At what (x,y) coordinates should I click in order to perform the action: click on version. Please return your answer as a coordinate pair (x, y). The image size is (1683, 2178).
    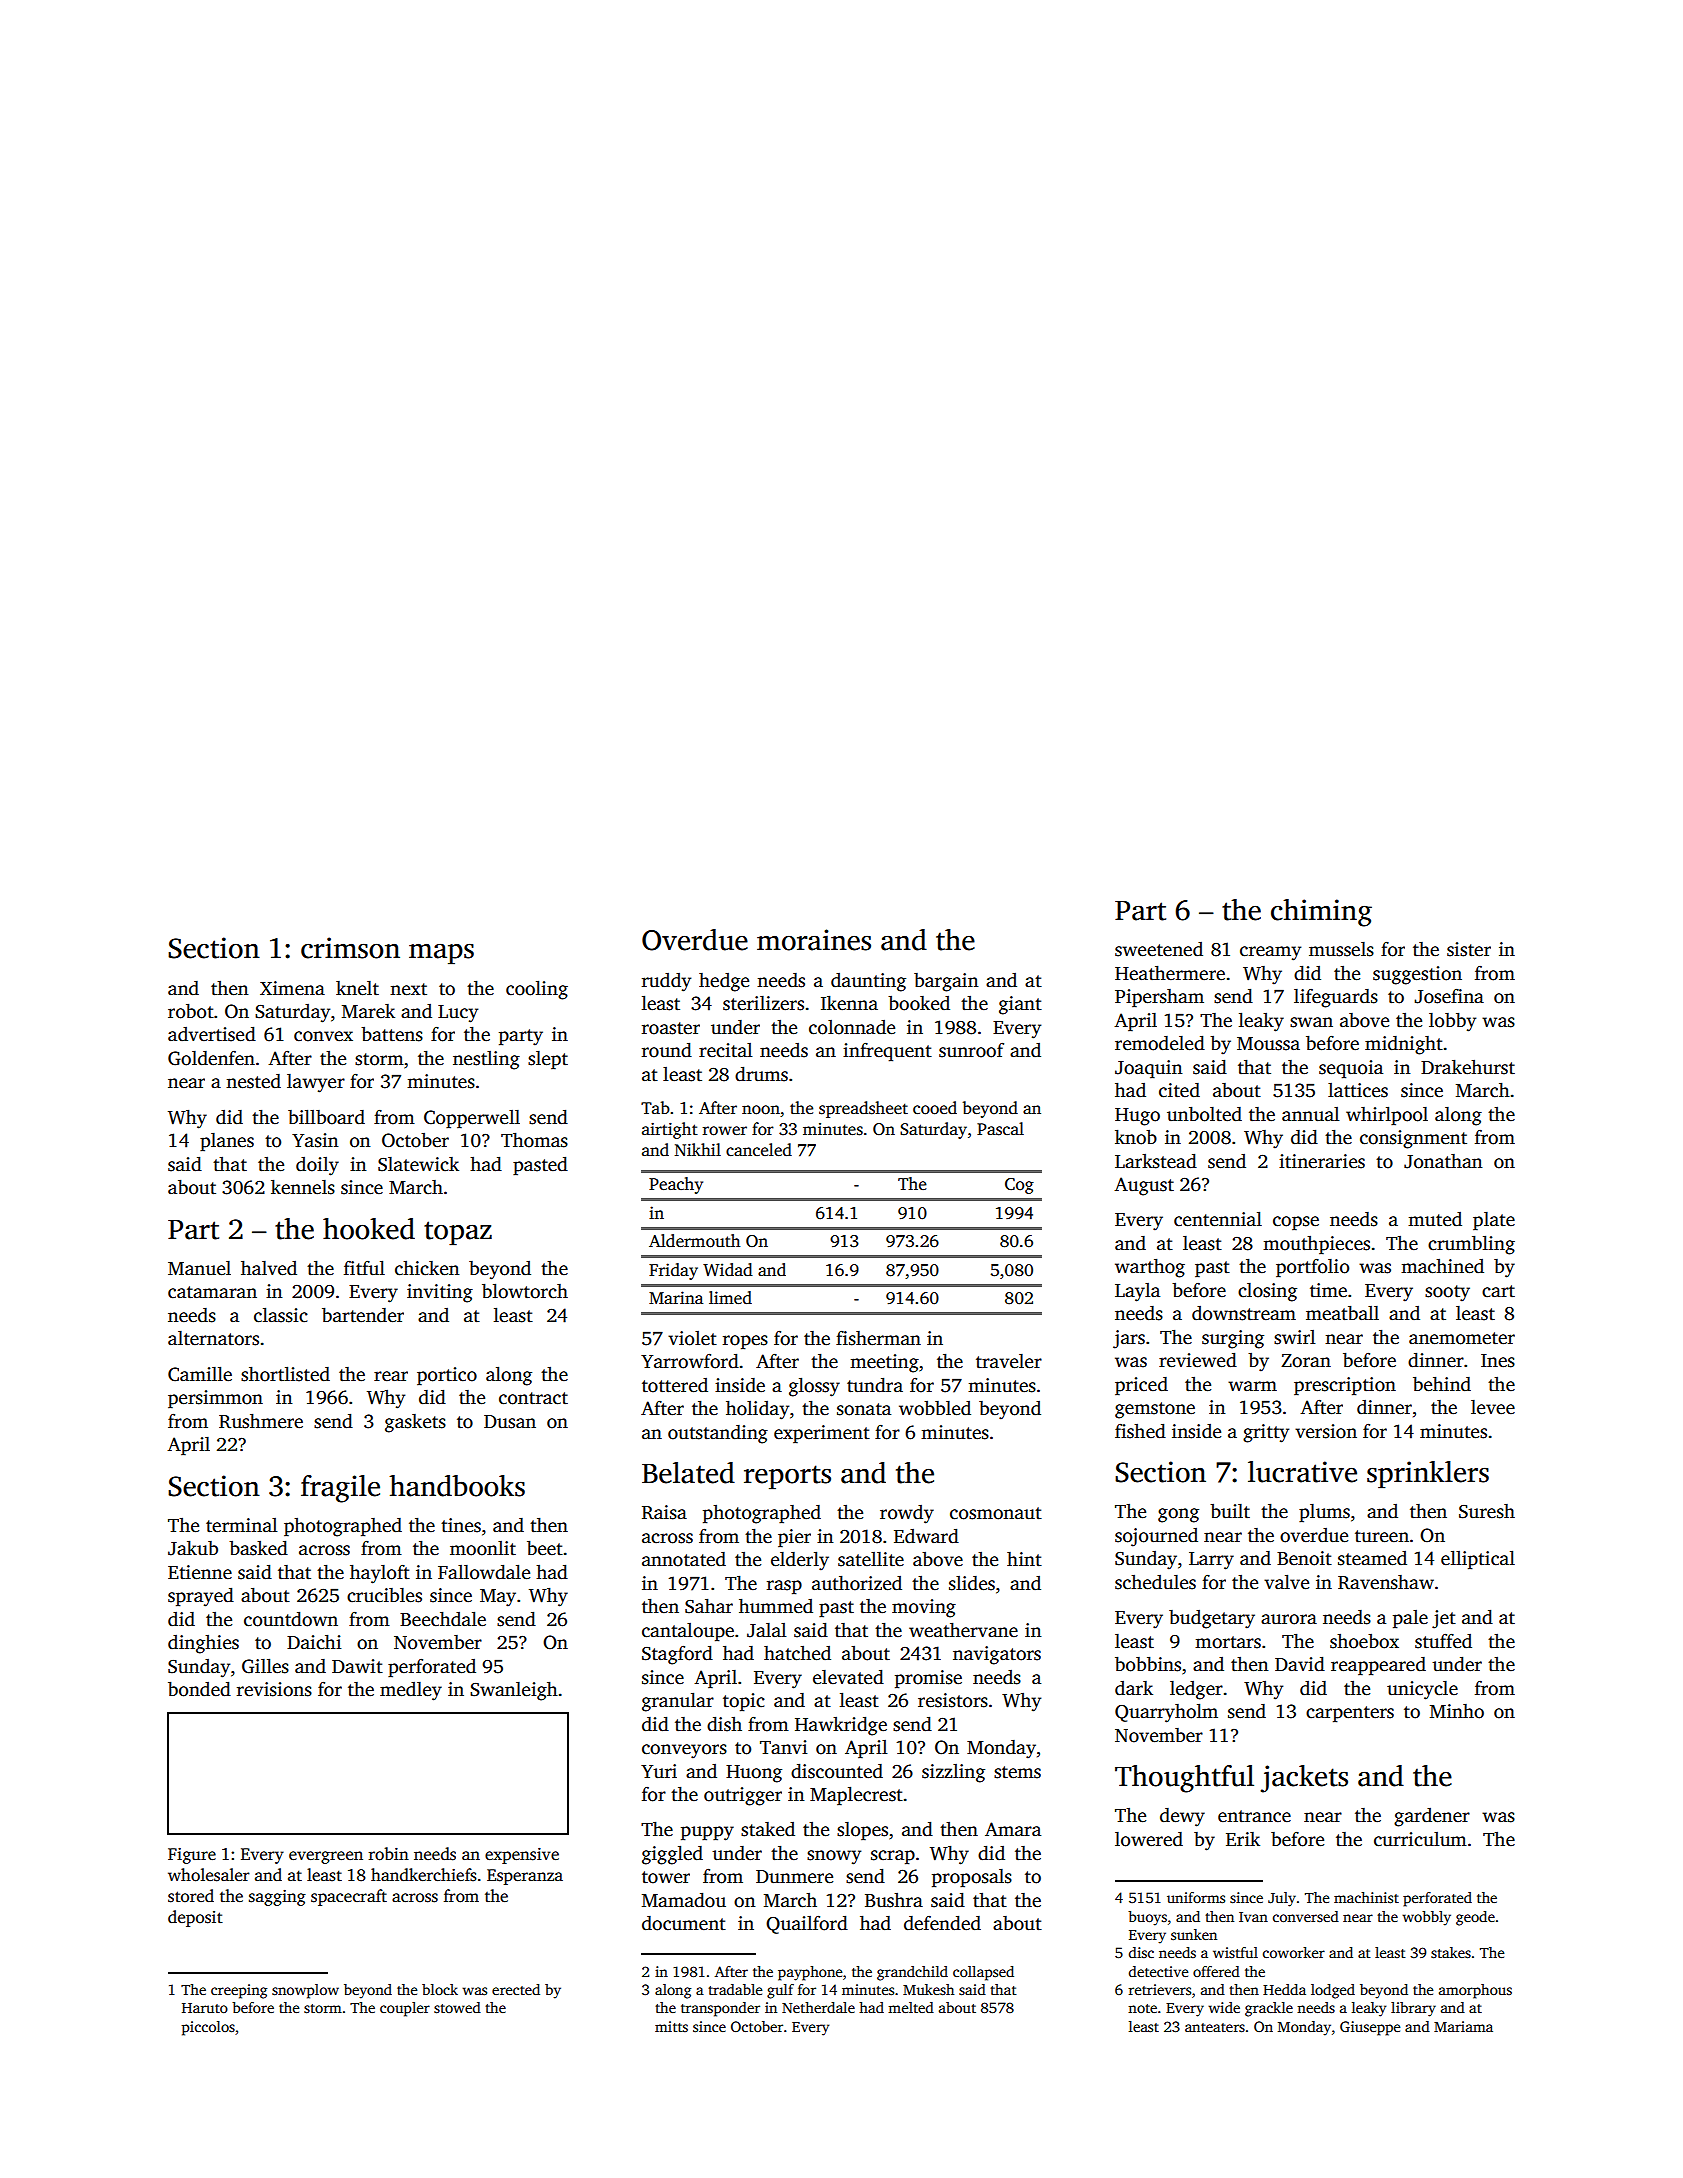
    Looking at the image, I should click on (1326, 1431).
